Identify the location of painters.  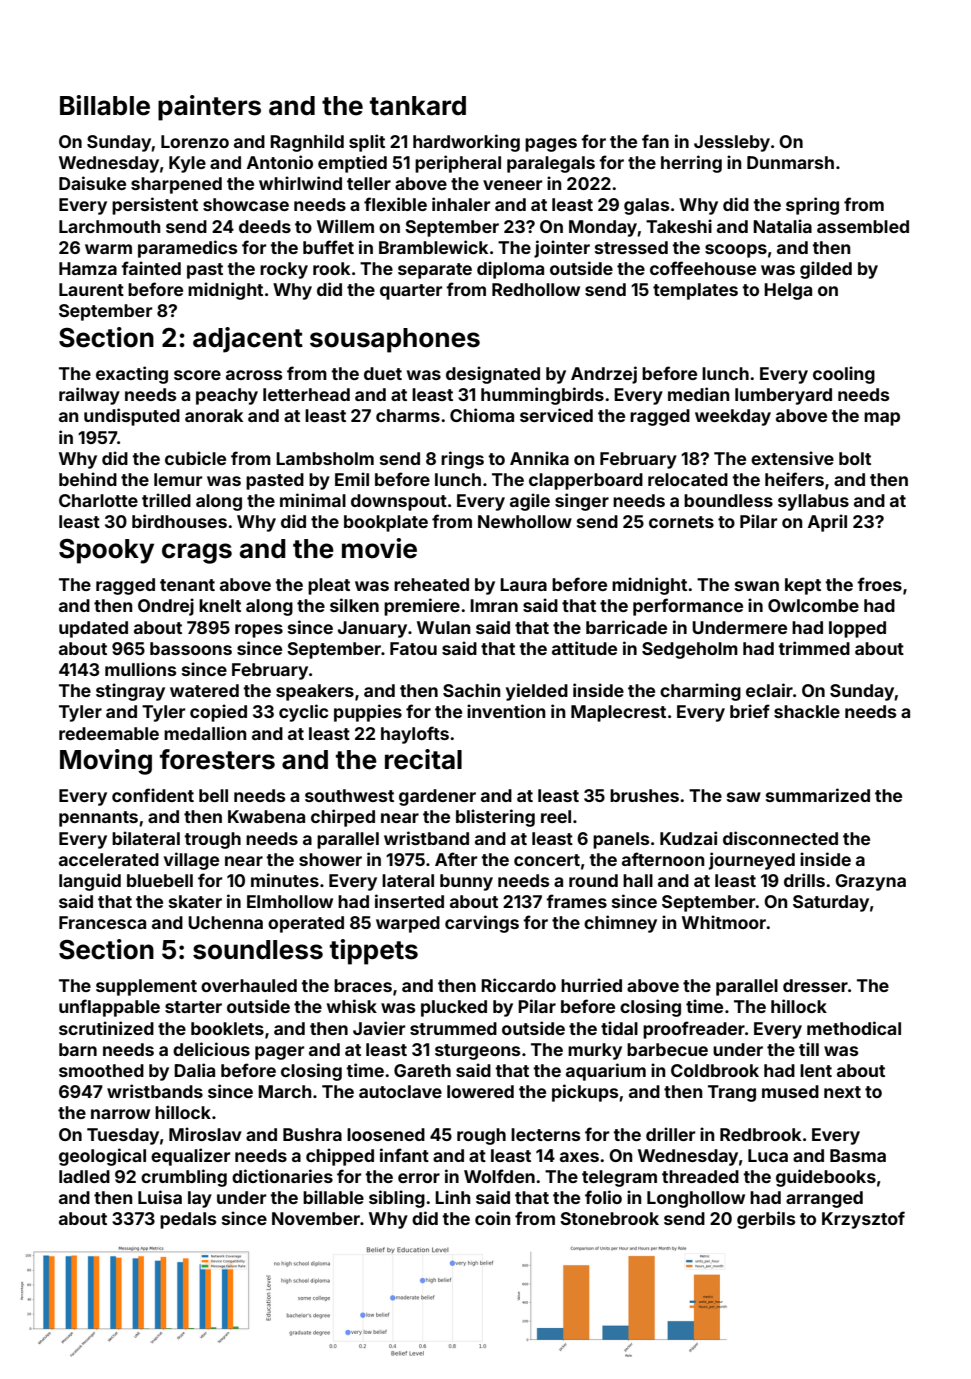
(209, 108).
